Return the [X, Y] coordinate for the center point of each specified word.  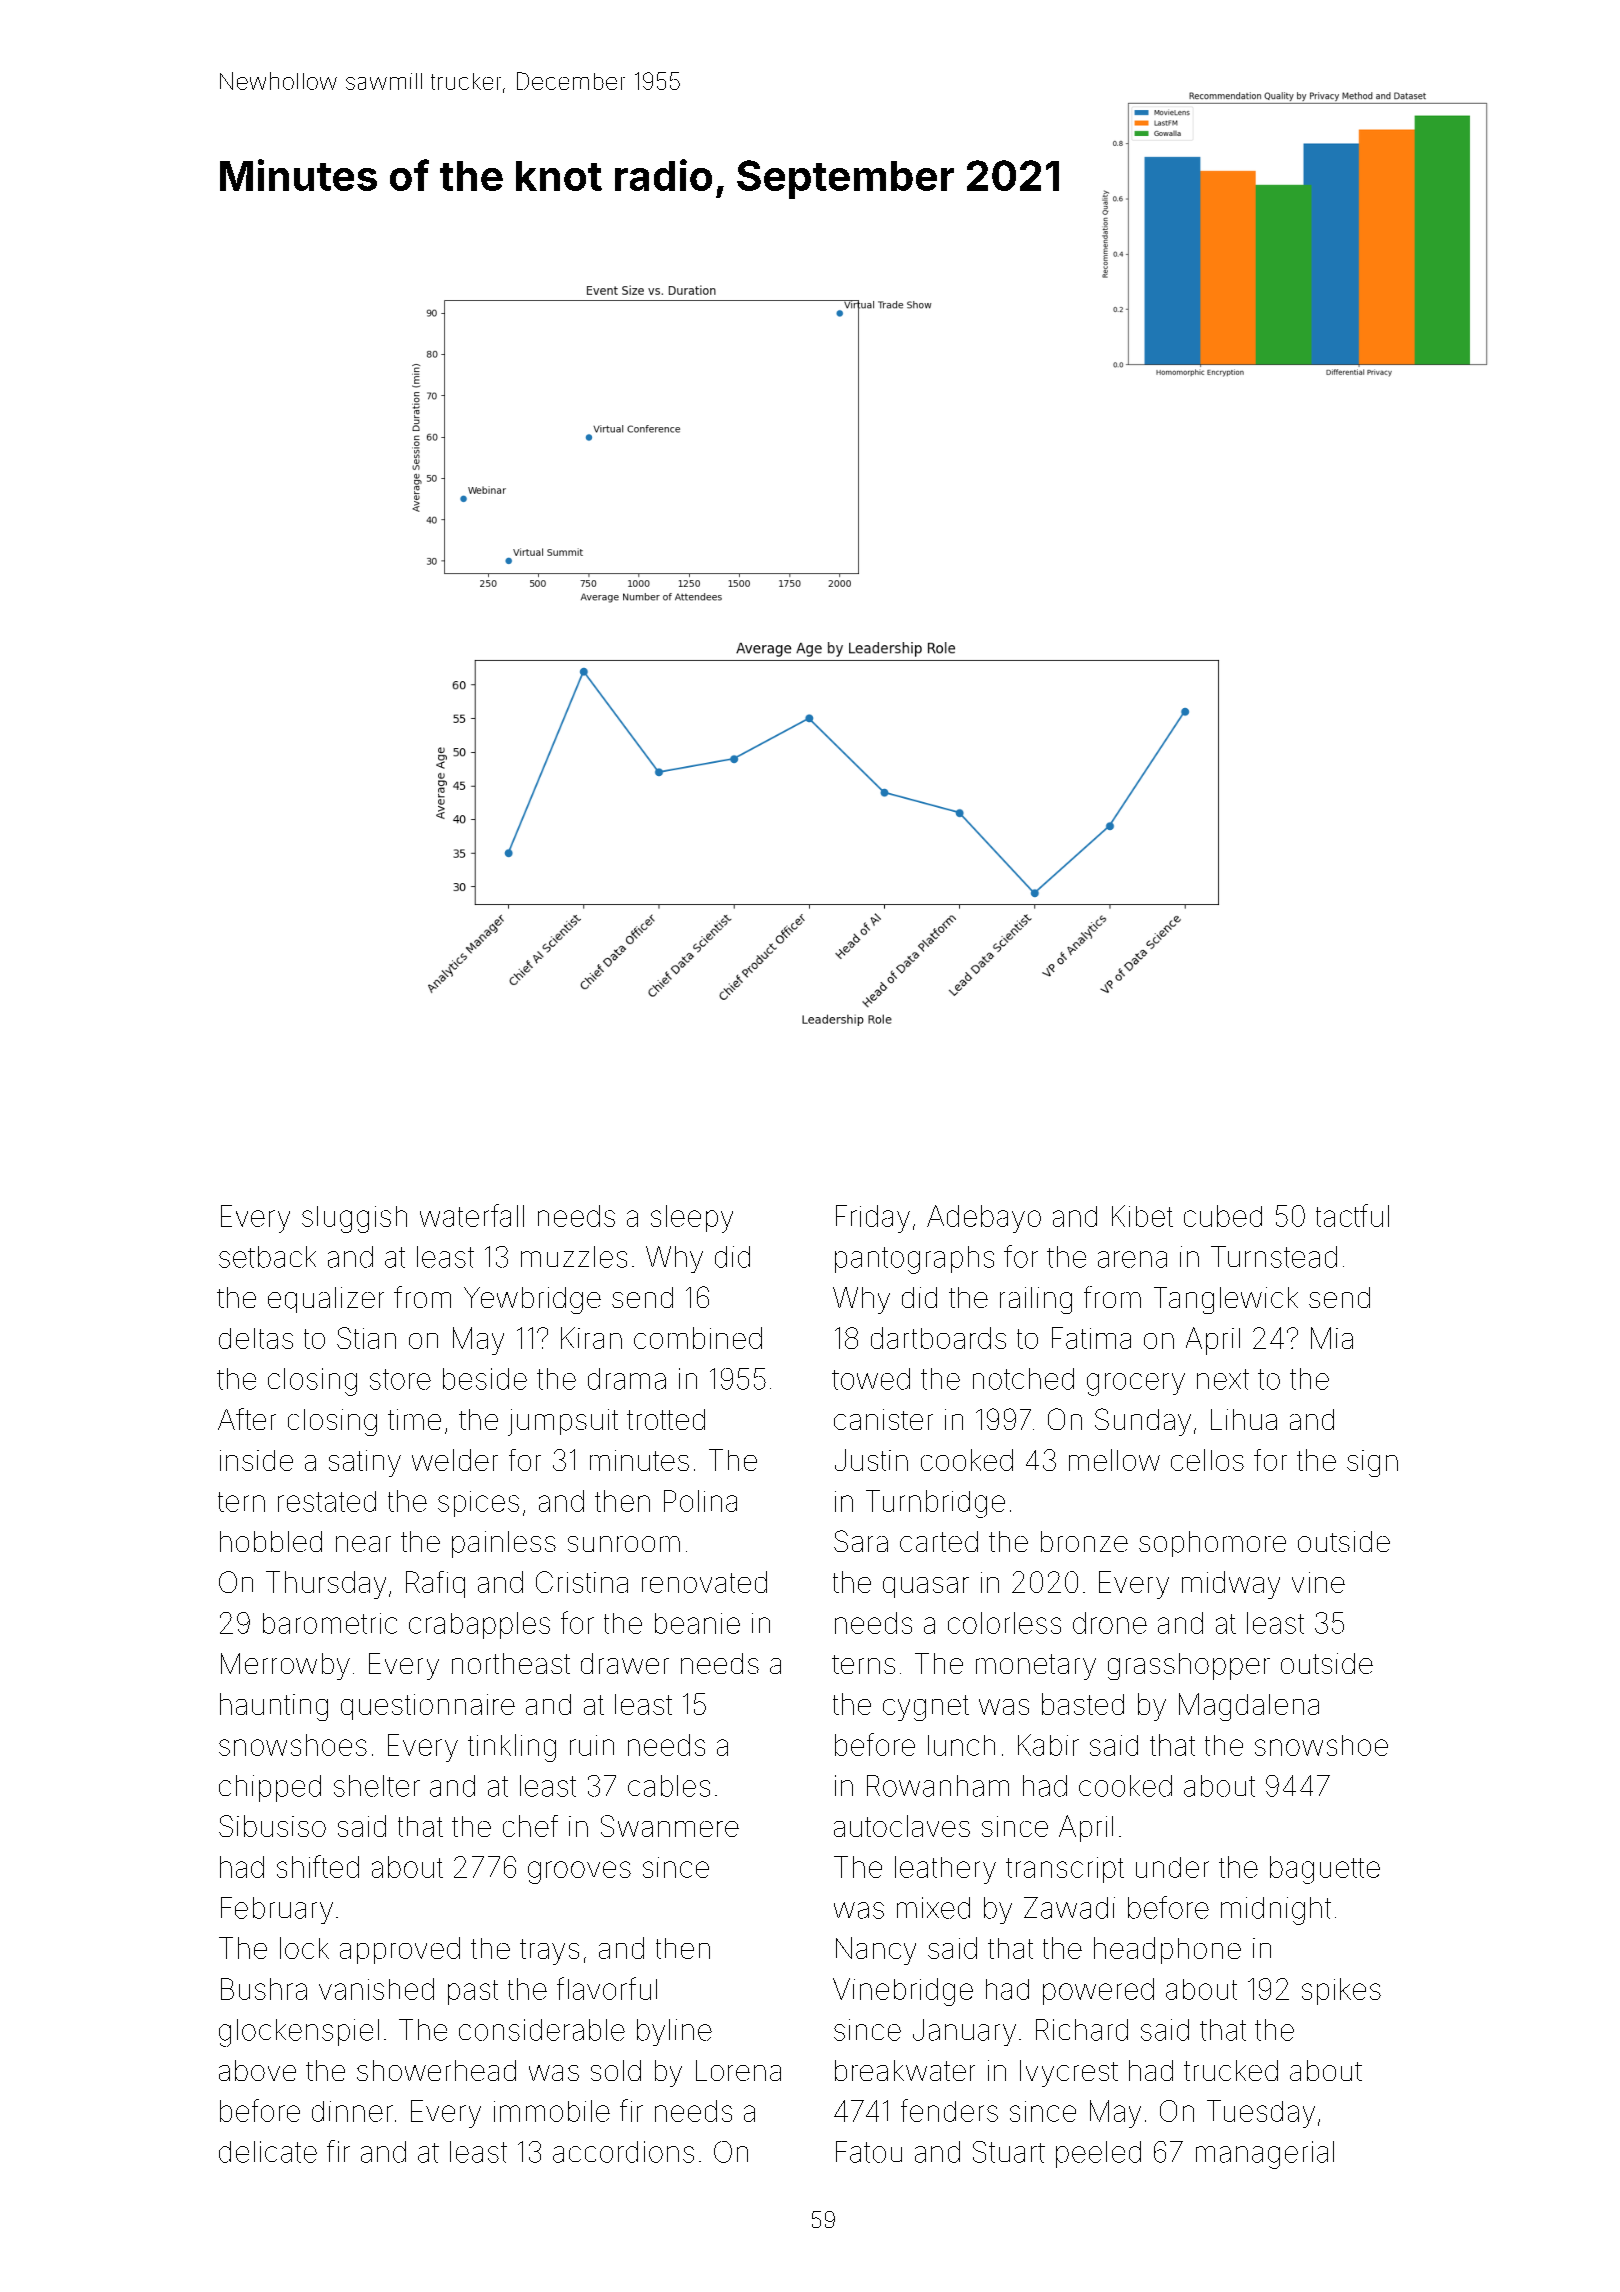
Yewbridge [532, 1300]
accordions [623, 2152]
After [247, 1419]
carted [939, 1541]
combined [698, 1338]
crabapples [479, 1625]
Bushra [264, 1989]
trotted [666, 1419]
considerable [542, 2030]
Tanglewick [1226, 1300]
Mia [1332, 1338]
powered [1098, 1991]
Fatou [869, 2152]
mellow [1114, 1460]
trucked [1231, 2070]
